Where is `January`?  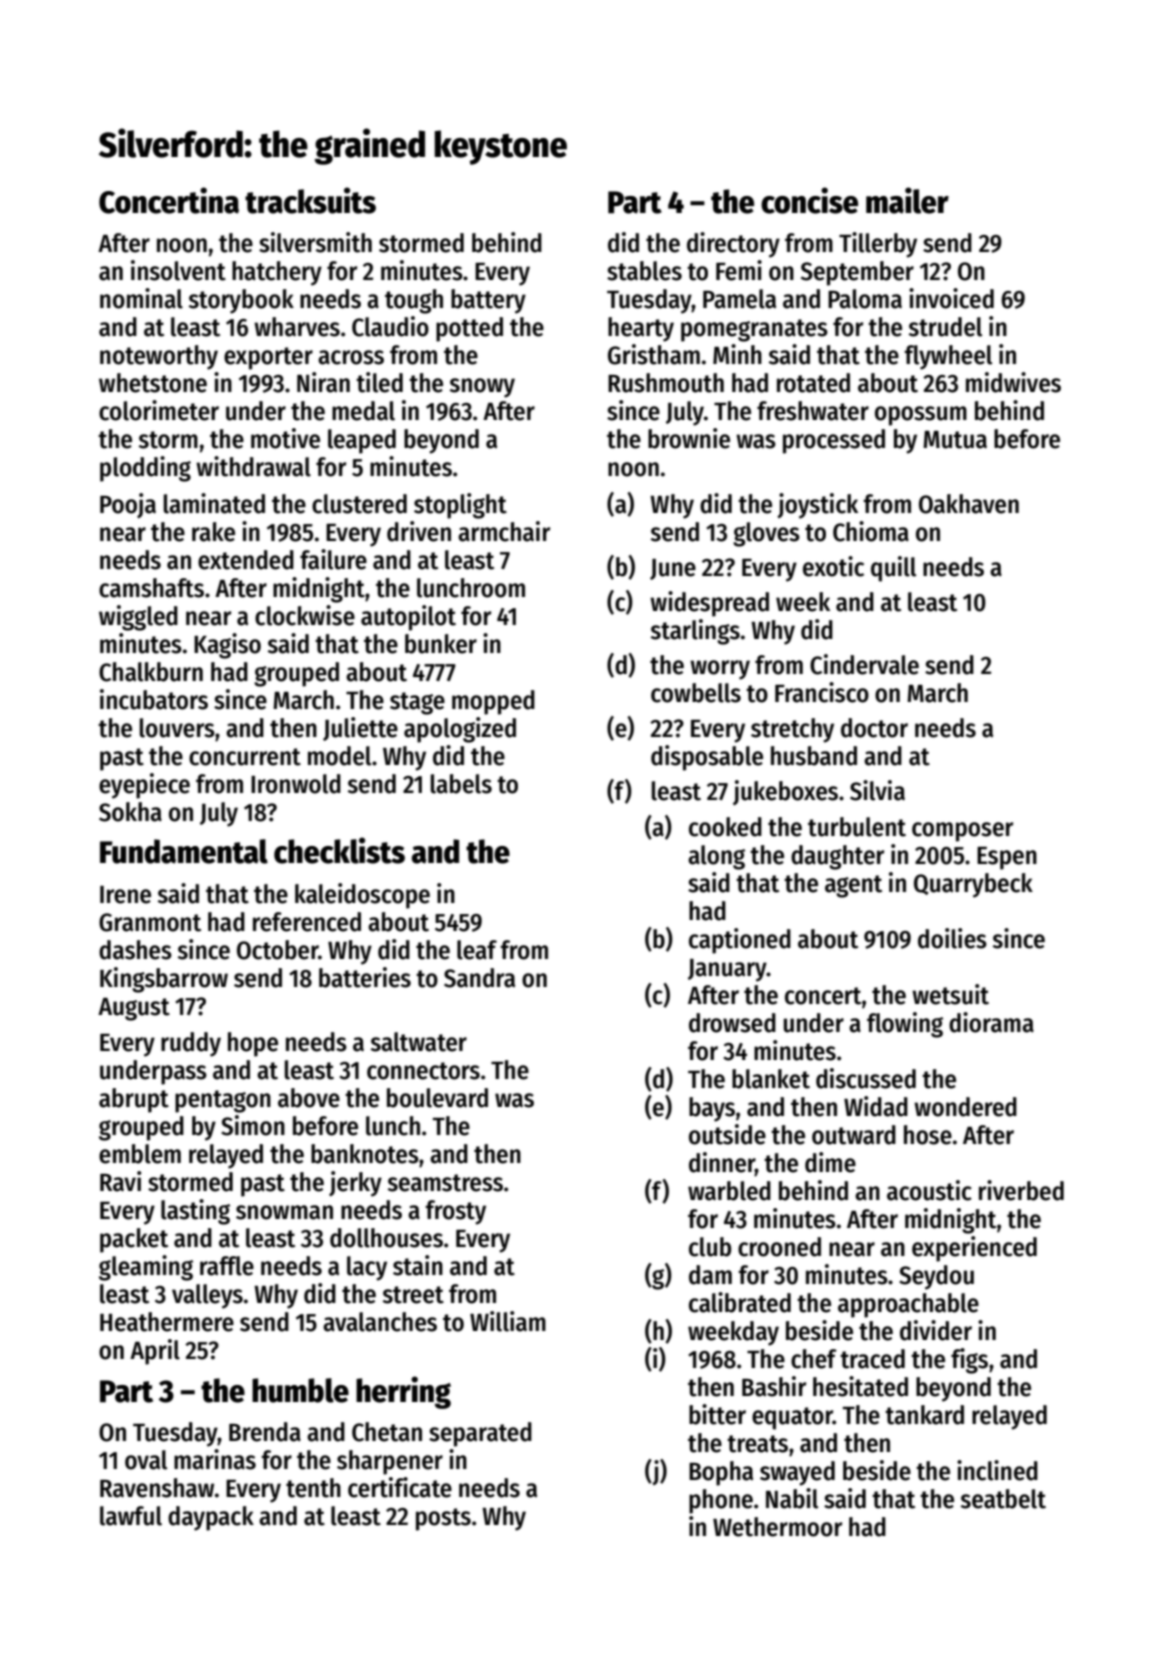
January is located at coordinates (727, 970).
